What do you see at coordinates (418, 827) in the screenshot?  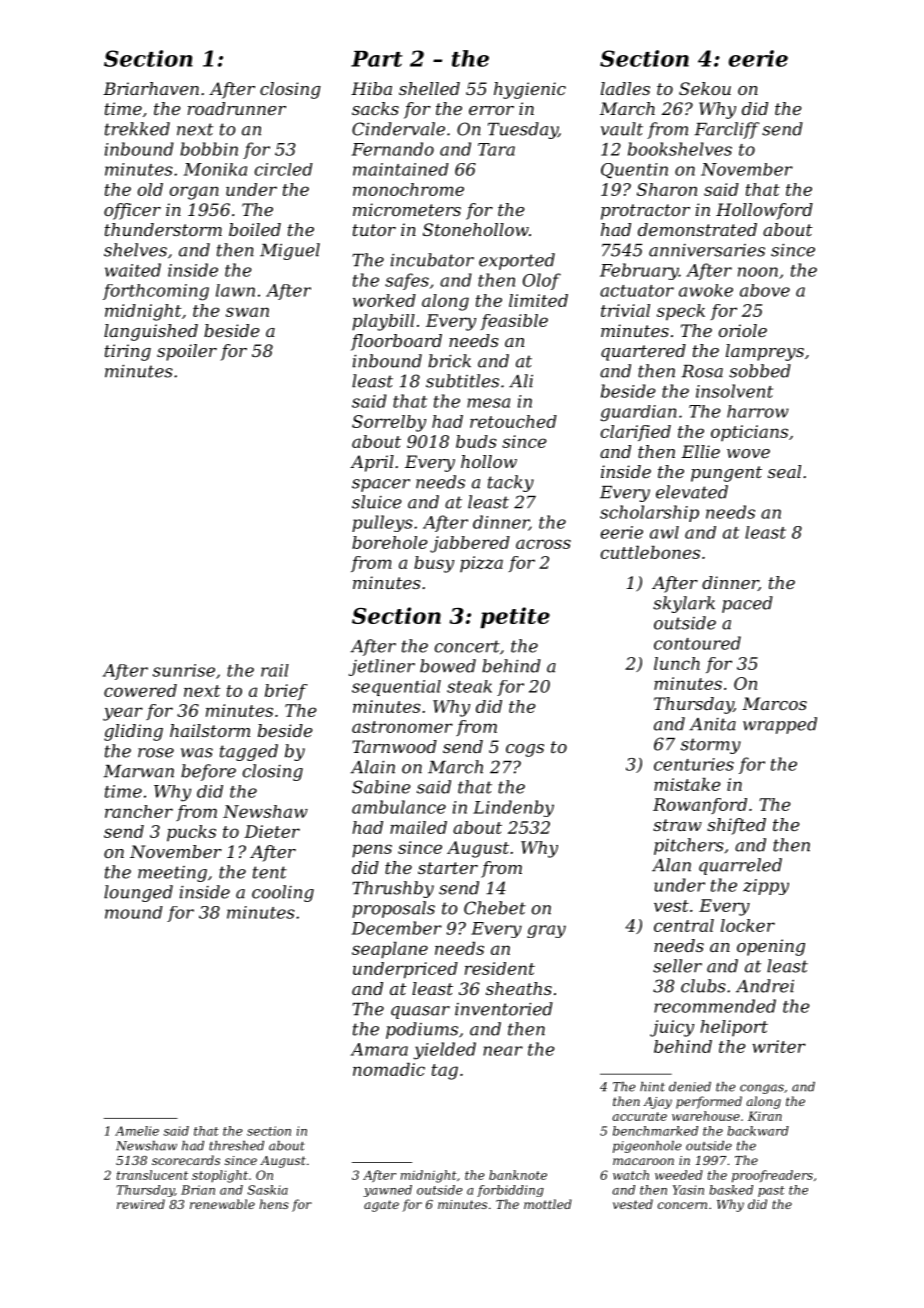 I see `mailed` at bounding box center [418, 827].
